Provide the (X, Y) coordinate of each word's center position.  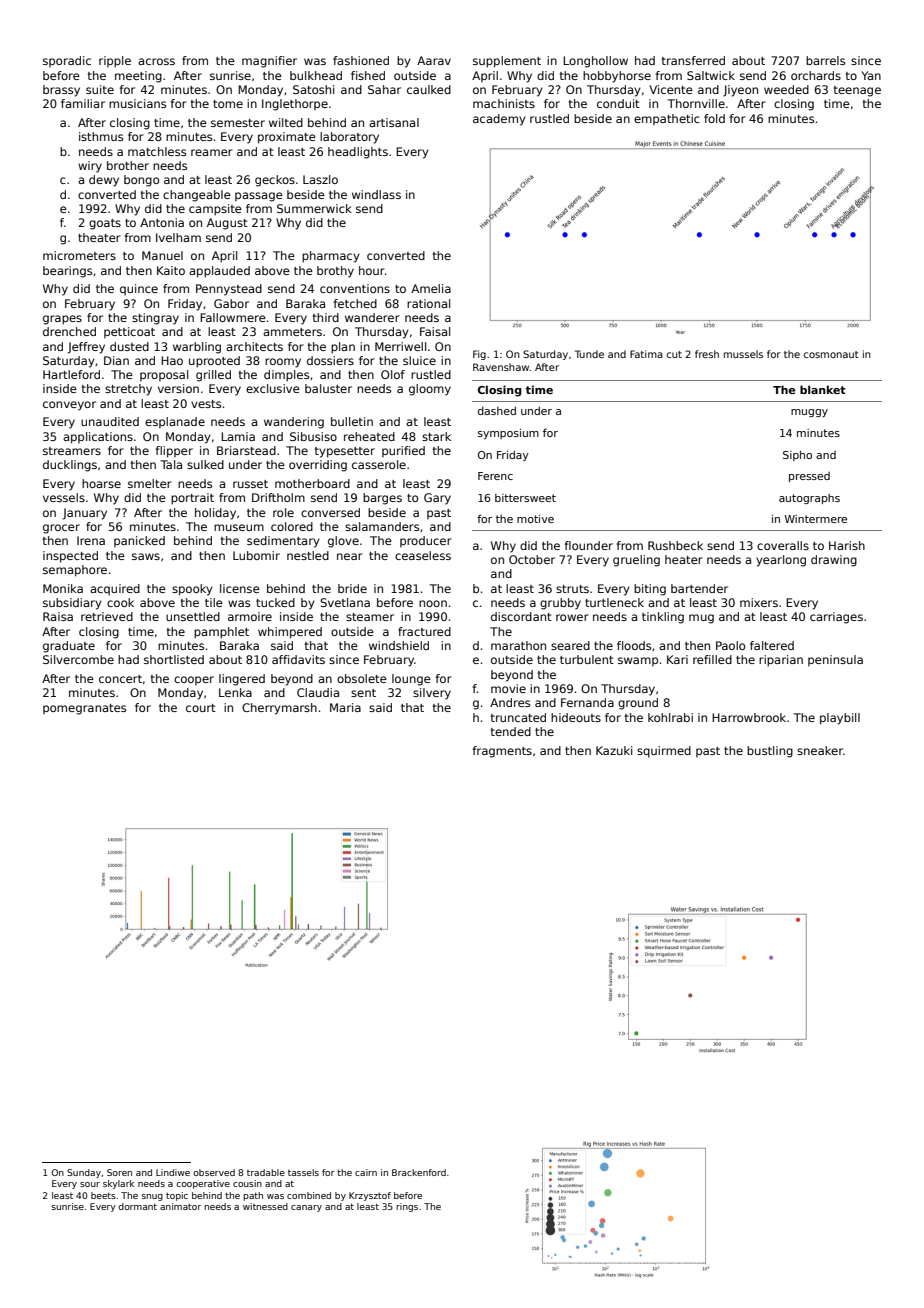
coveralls (783, 545)
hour (372, 270)
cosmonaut (831, 354)
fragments (502, 752)
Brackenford (419, 1172)
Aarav (434, 60)
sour (90, 1184)
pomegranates (84, 709)
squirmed (664, 752)
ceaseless (423, 555)
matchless (157, 151)
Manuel (162, 255)
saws (146, 556)
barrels (825, 60)
